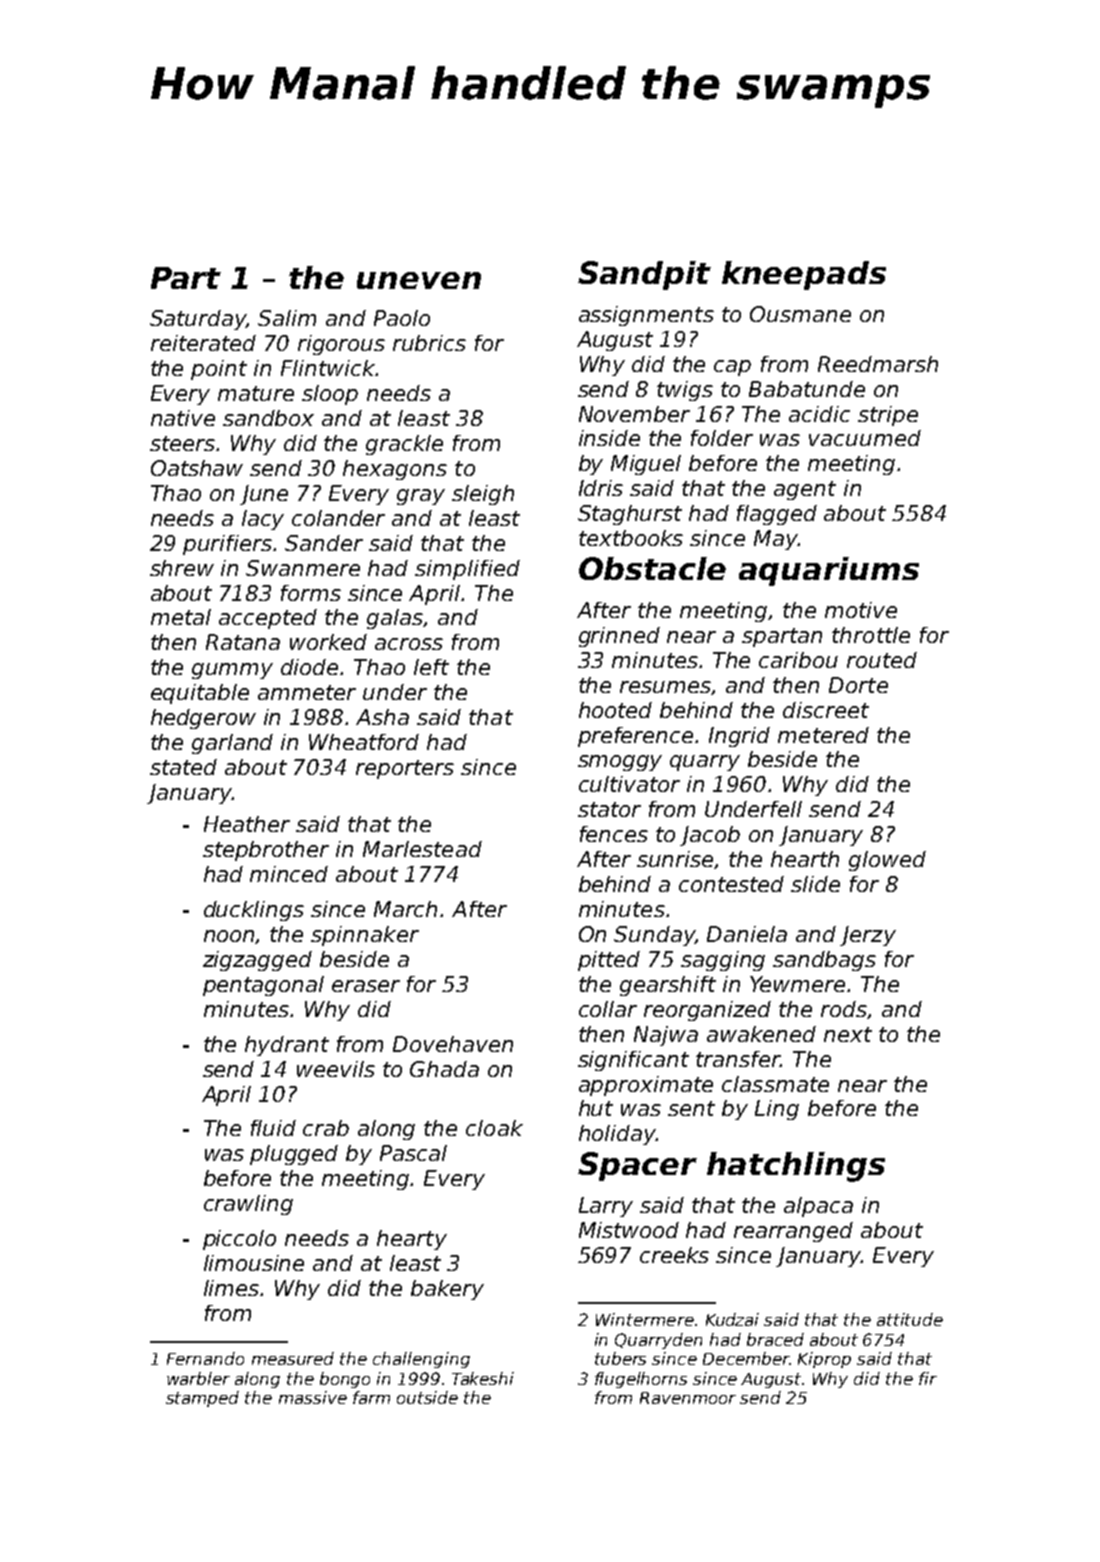  Describe the element at coordinates (887, 861) in the image. I see `glowed` at that location.
